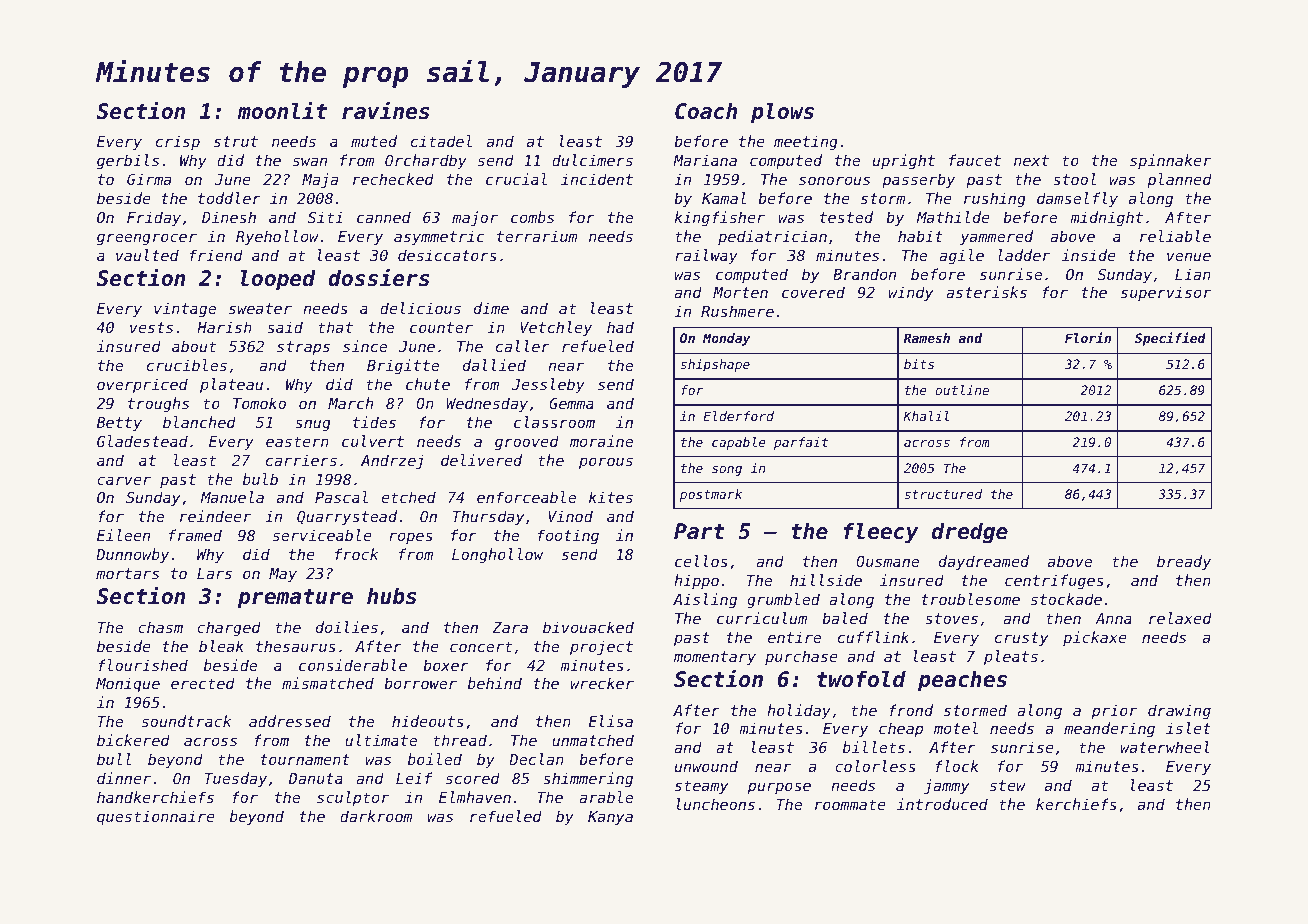  I want to click on incident, so click(597, 179).
